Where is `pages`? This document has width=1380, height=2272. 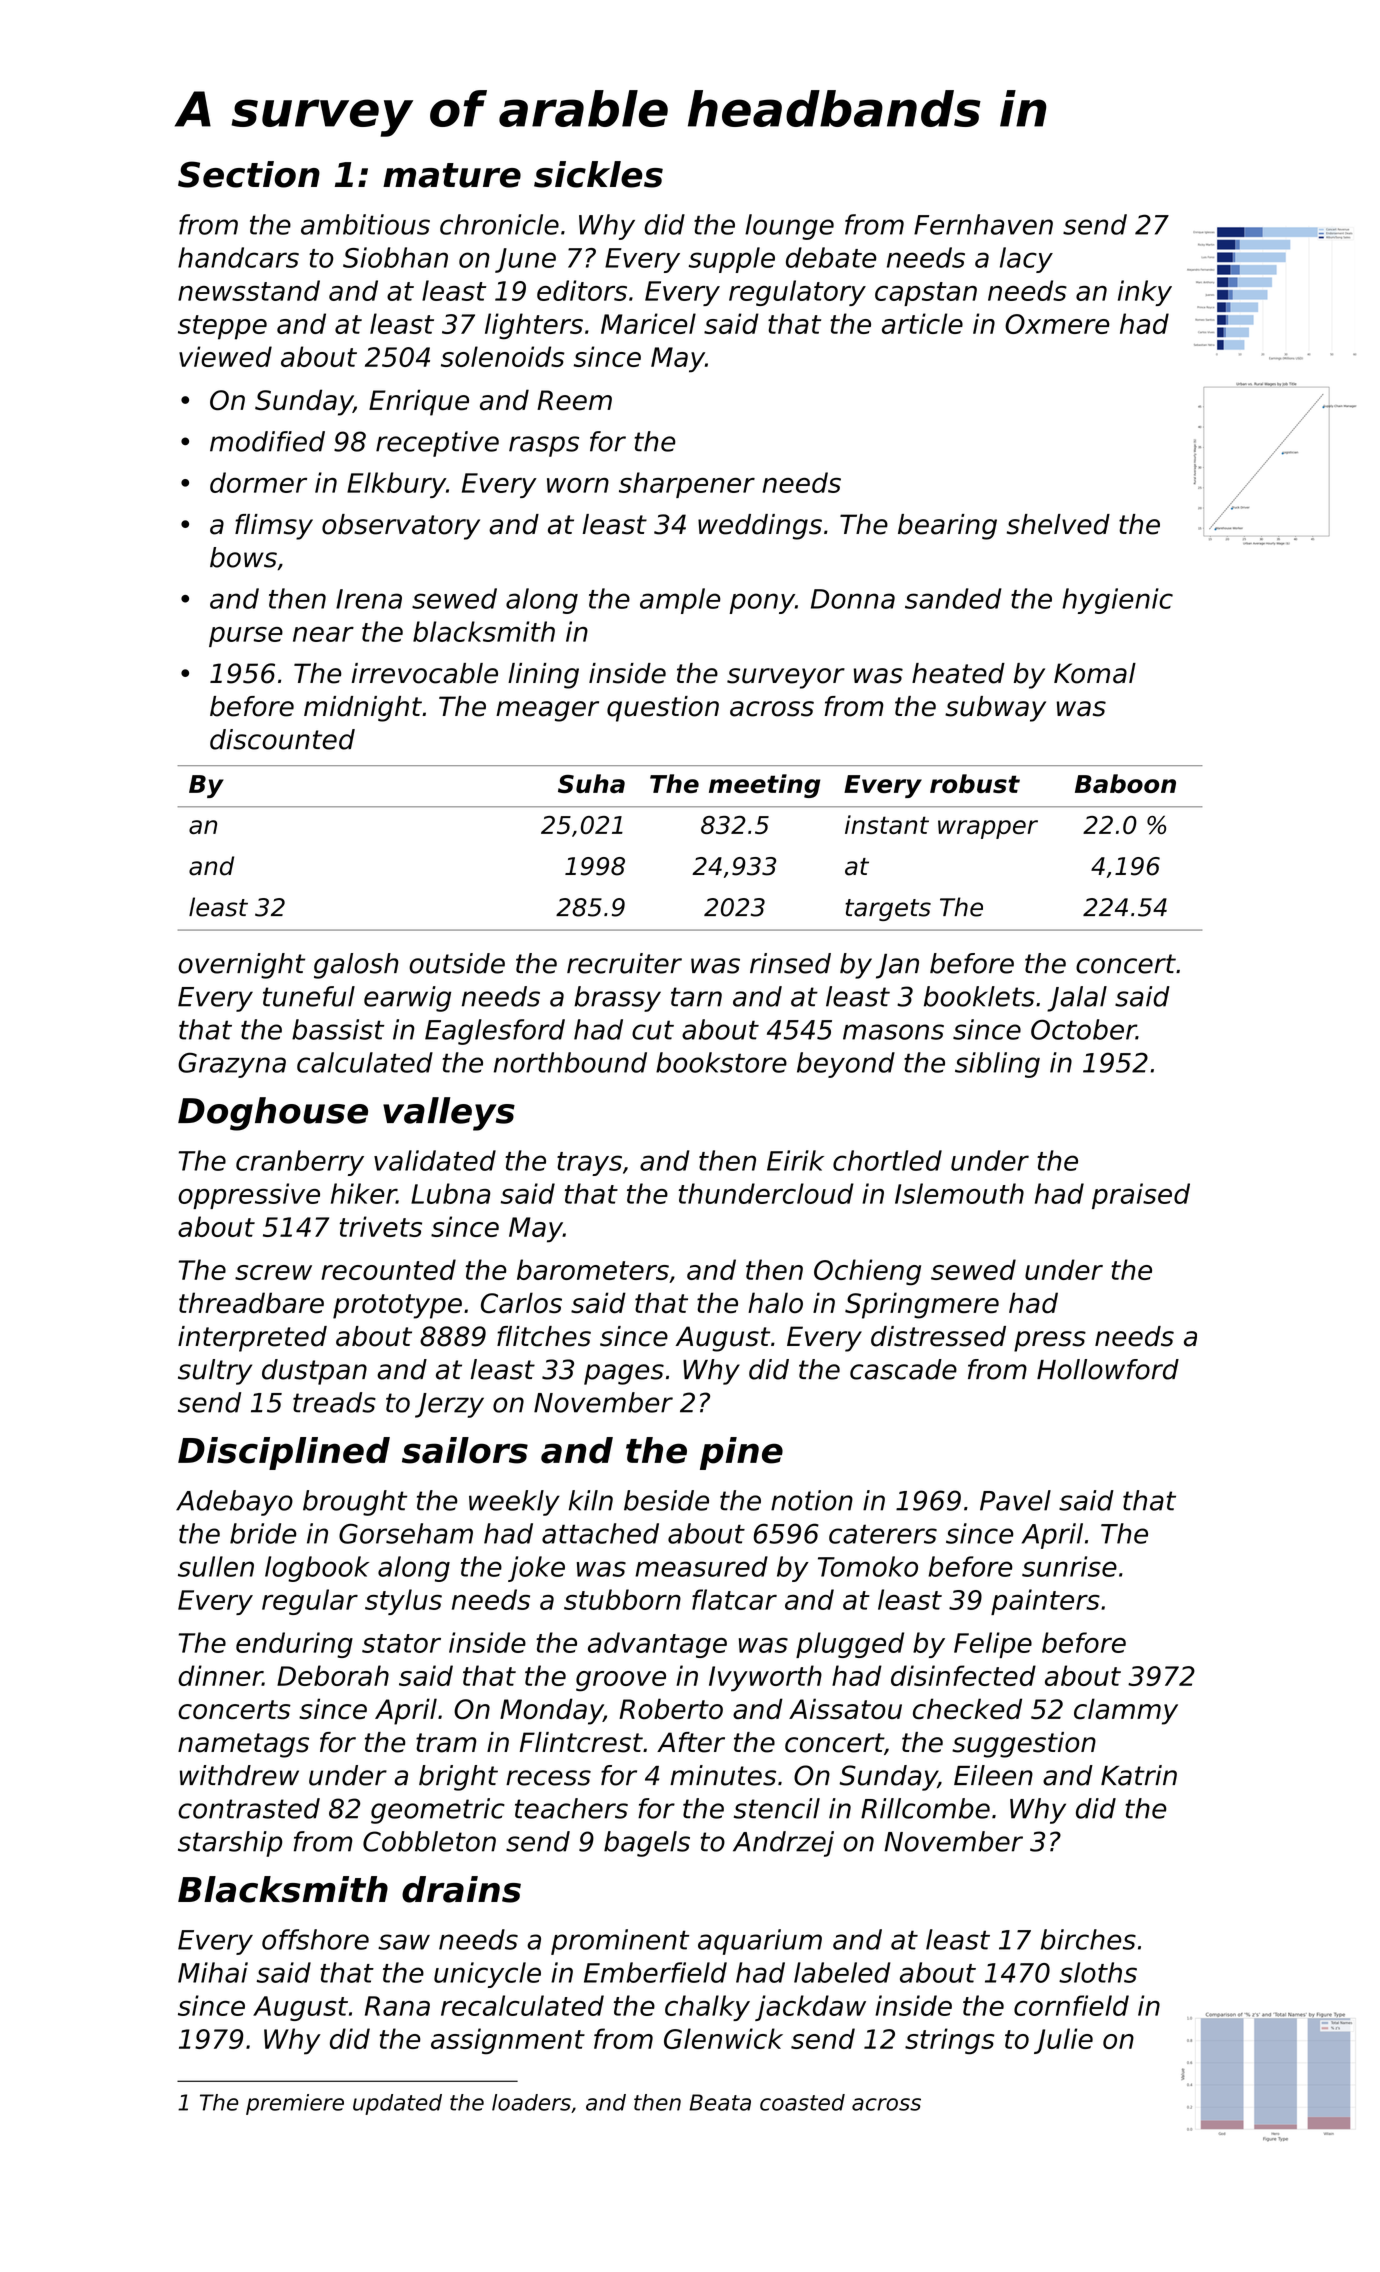 pages is located at coordinates (624, 1374).
